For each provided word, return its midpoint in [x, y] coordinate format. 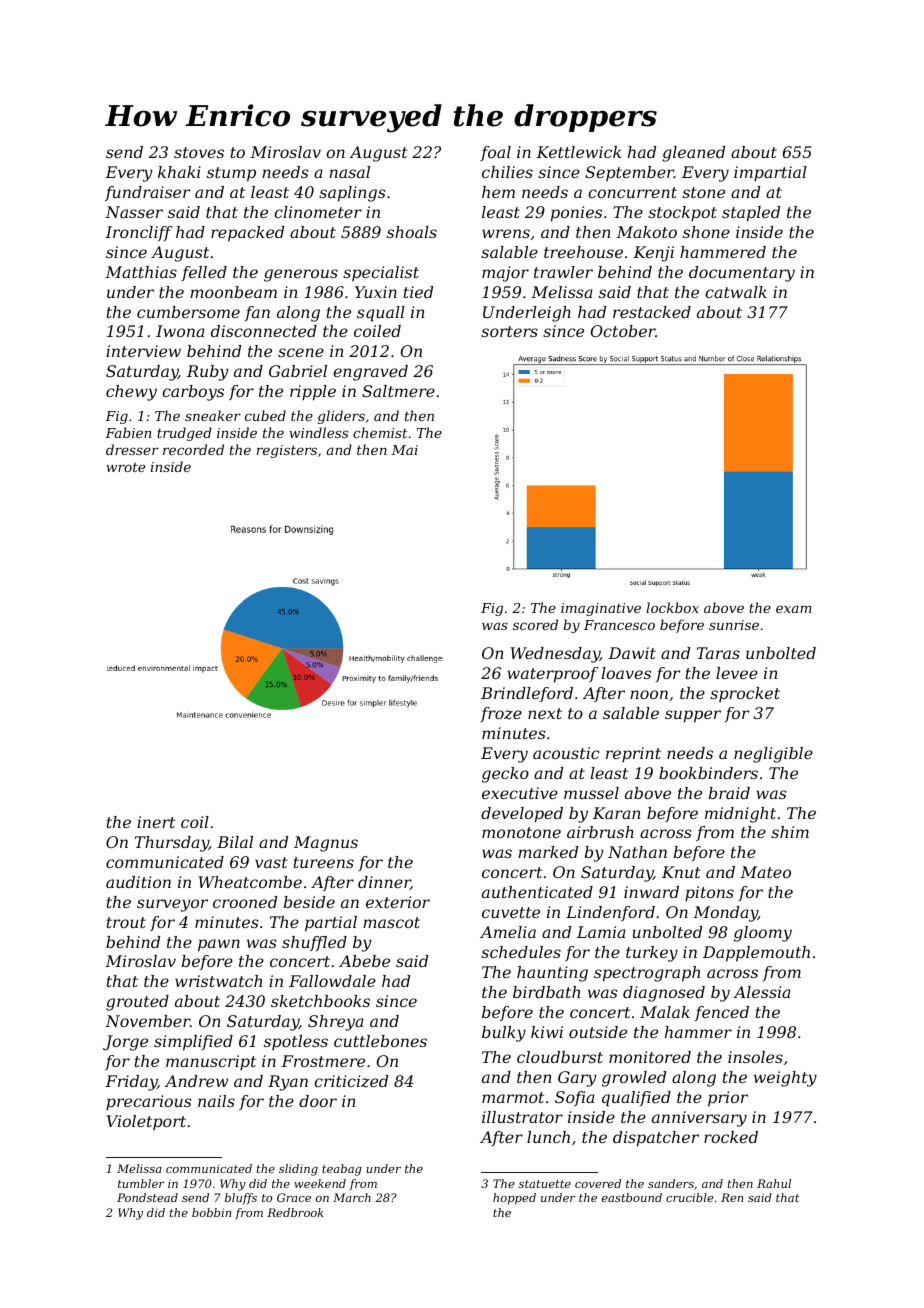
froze [501, 714]
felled [204, 273]
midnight [740, 815]
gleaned [693, 154]
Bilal [235, 842]
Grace [294, 1197]
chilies [507, 172]
